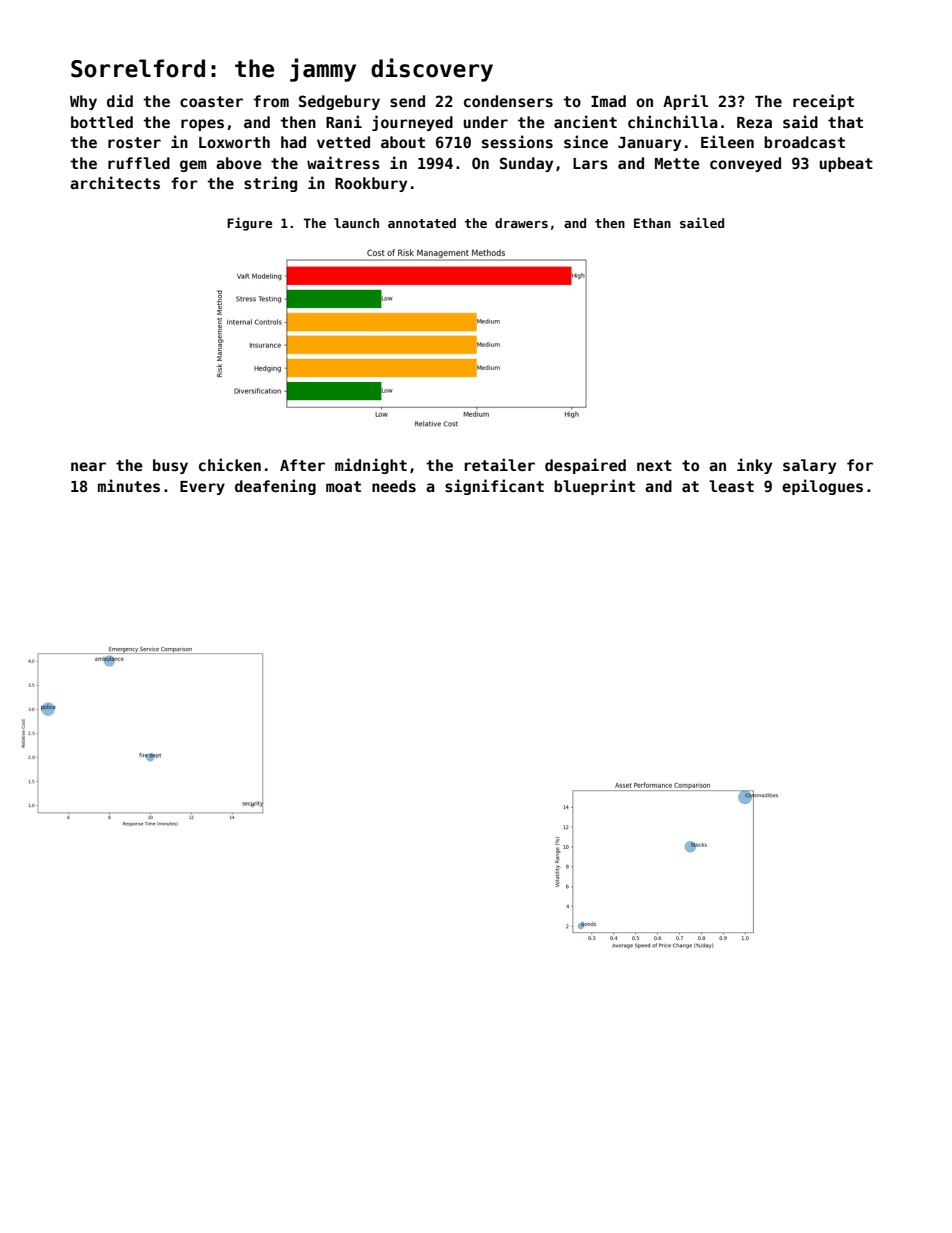  I want to click on busy, so click(170, 466).
